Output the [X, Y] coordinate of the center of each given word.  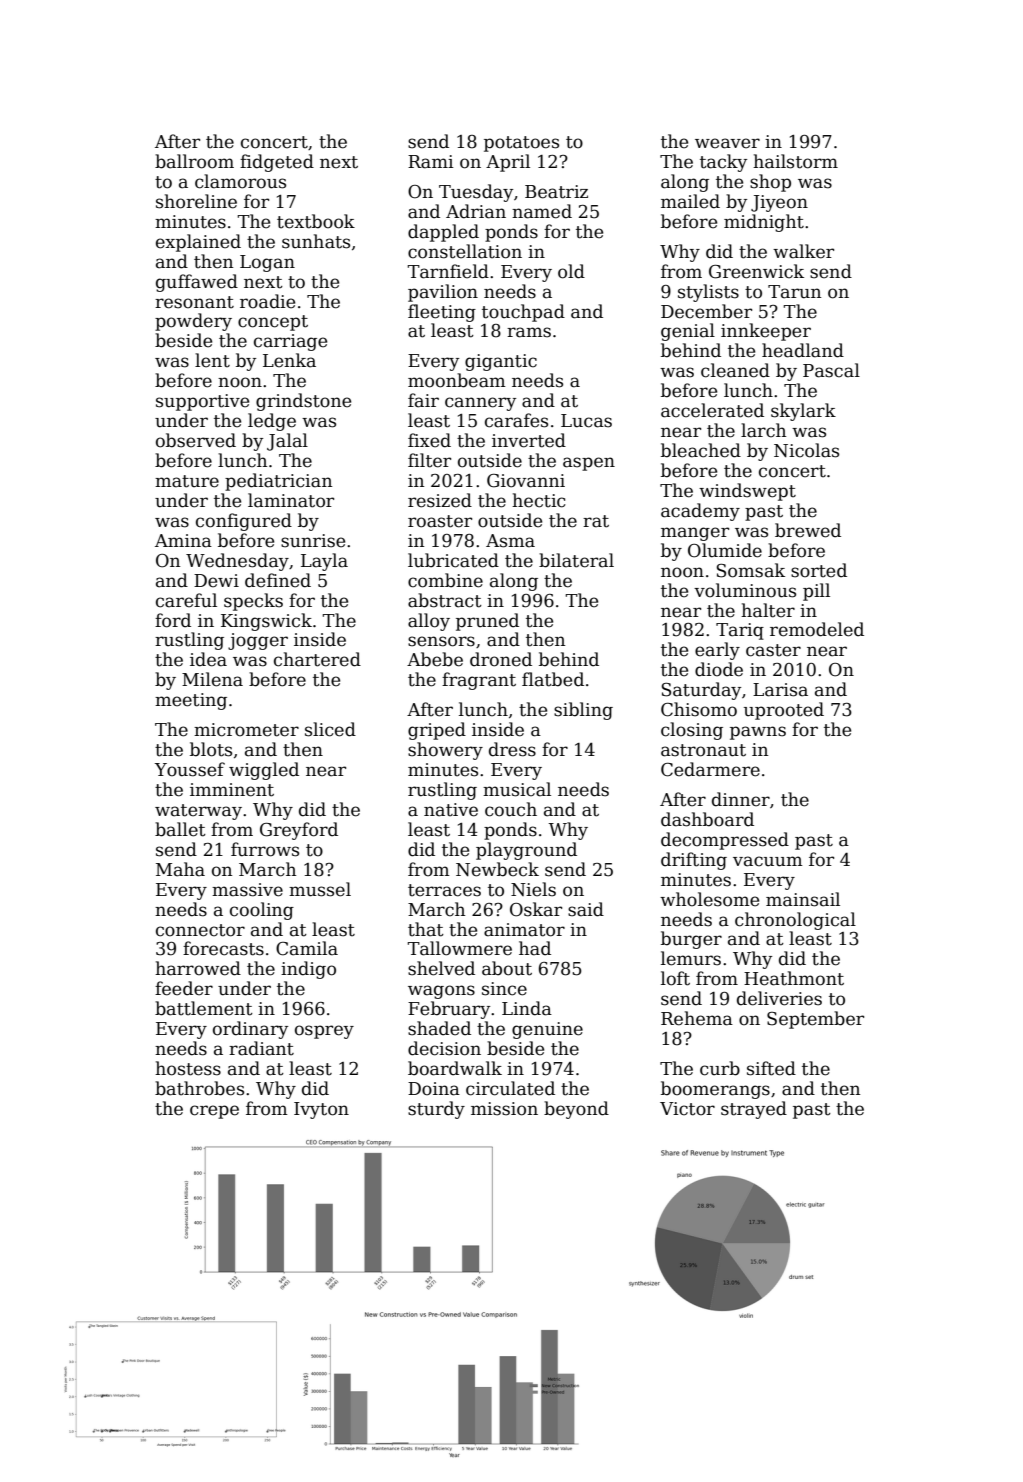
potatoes [521, 144]
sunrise [313, 541]
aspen [589, 464]
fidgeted [277, 163]
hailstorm [795, 161]
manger [695, 534]
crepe [214, 1112]
